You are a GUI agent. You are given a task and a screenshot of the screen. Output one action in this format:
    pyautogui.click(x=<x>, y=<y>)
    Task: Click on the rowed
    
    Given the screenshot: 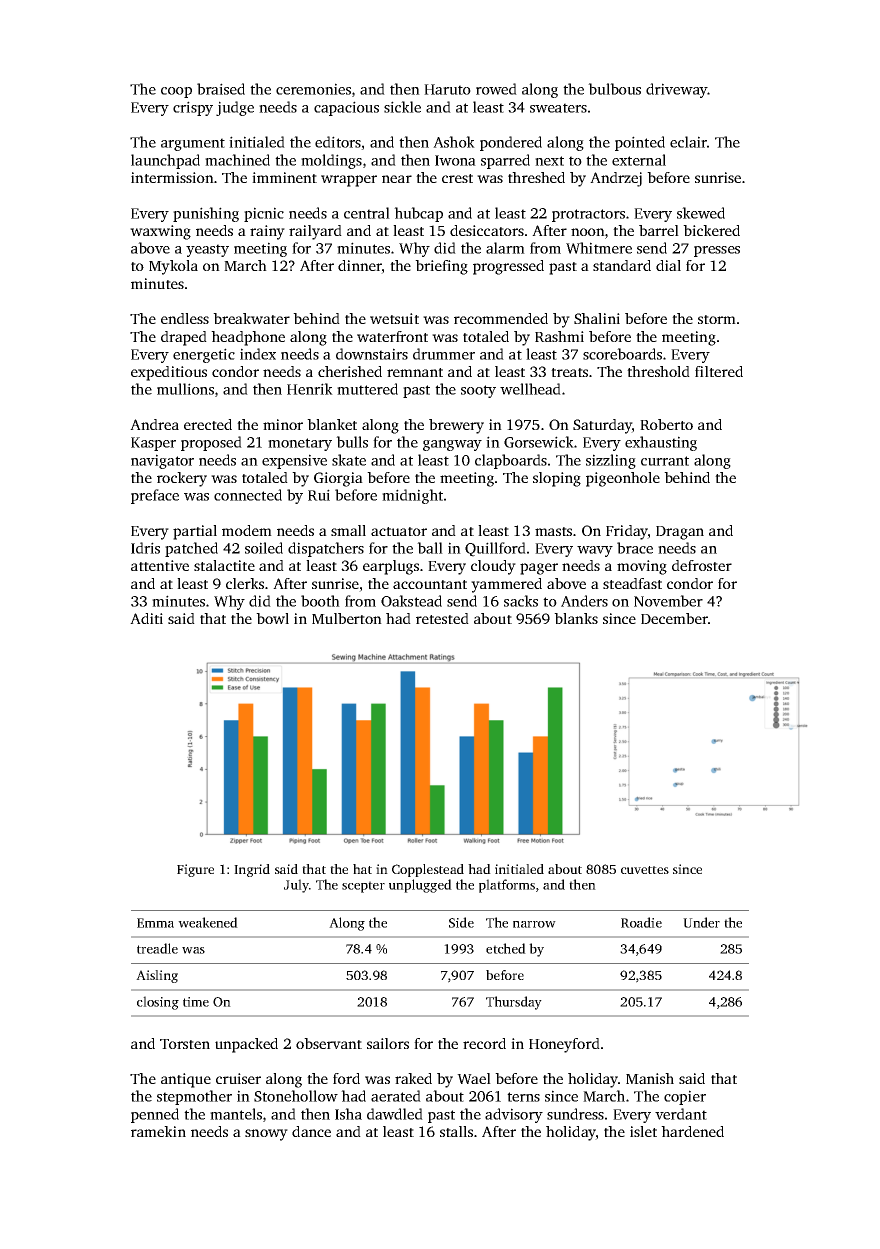 What is the action you would take?
    pyautogui.click(x=496, y=89)
